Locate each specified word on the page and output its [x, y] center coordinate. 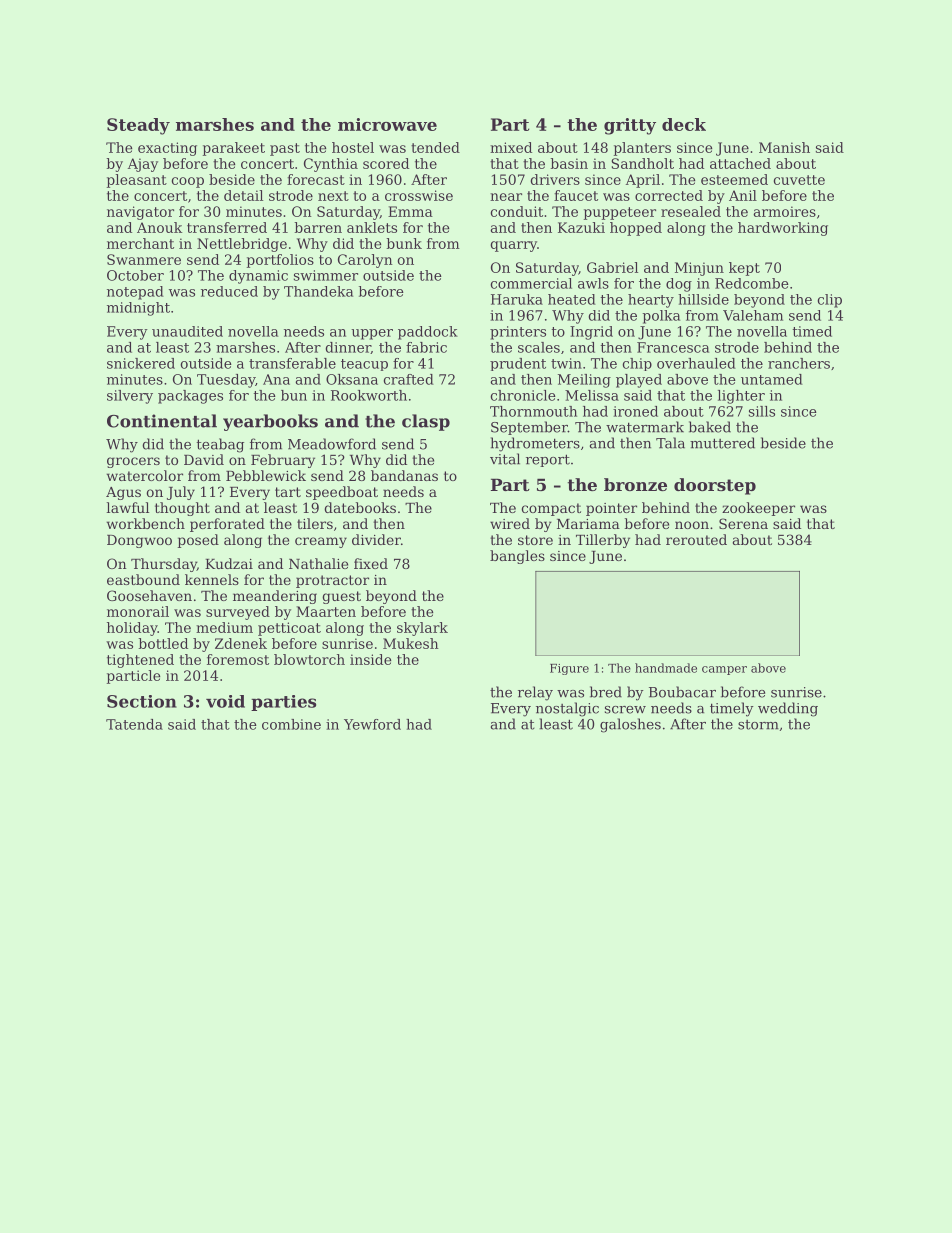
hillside [703, 299]
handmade [666, 668]
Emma [410, 211]
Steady [138, 126]
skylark [422, 629]
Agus [123, 493]
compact [551, 509]
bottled [163, 643]
